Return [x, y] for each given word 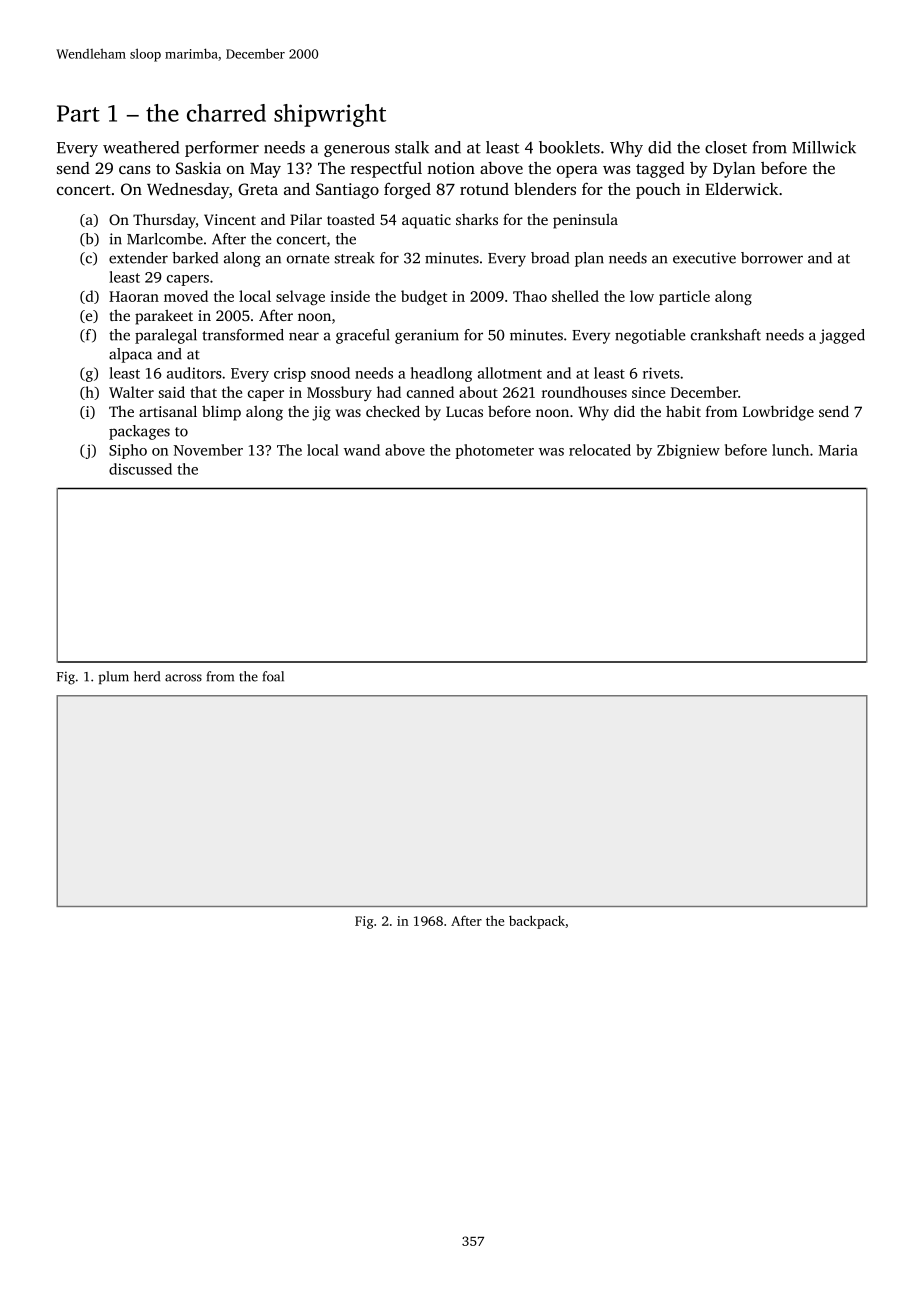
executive [704, 258]
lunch [790, 450]
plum [114, 677]
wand [362, 450]
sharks [477, 219]
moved [186, 296]
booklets [569, 147]
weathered [141, 147]
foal [273, 676]
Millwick [824, 147]
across [183, 678]
